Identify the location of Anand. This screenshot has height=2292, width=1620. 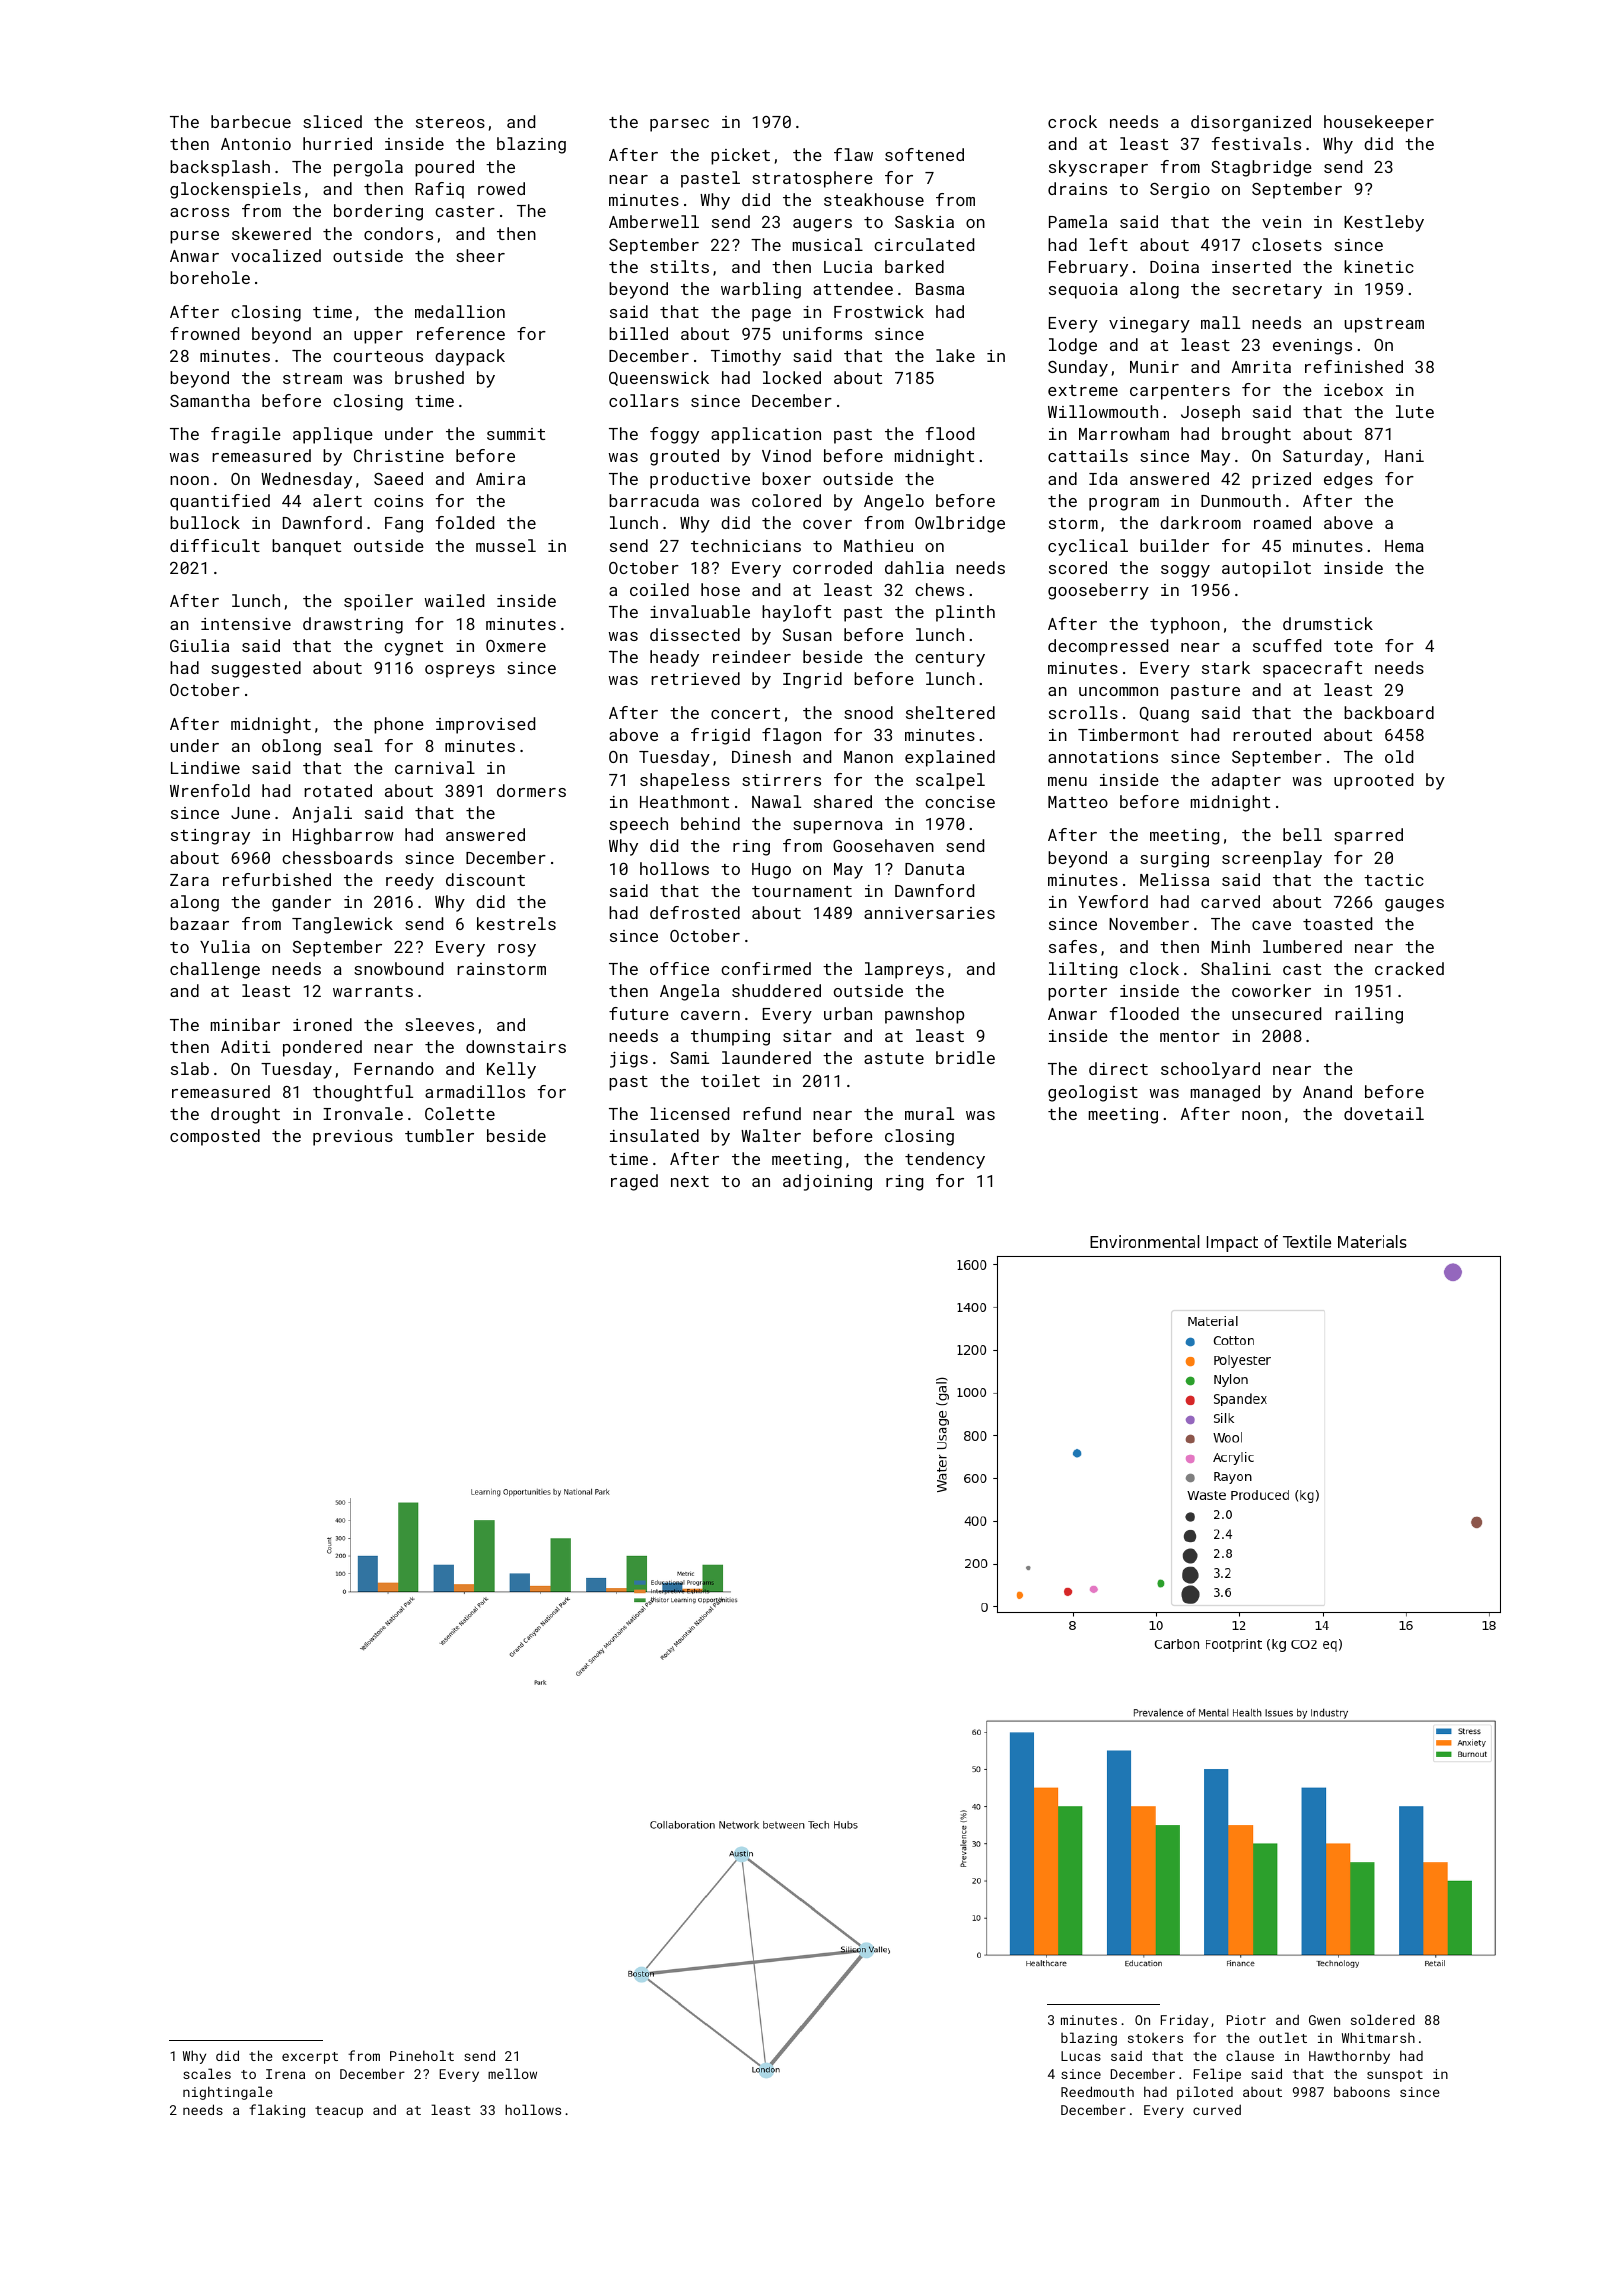
(1327, 1091).
